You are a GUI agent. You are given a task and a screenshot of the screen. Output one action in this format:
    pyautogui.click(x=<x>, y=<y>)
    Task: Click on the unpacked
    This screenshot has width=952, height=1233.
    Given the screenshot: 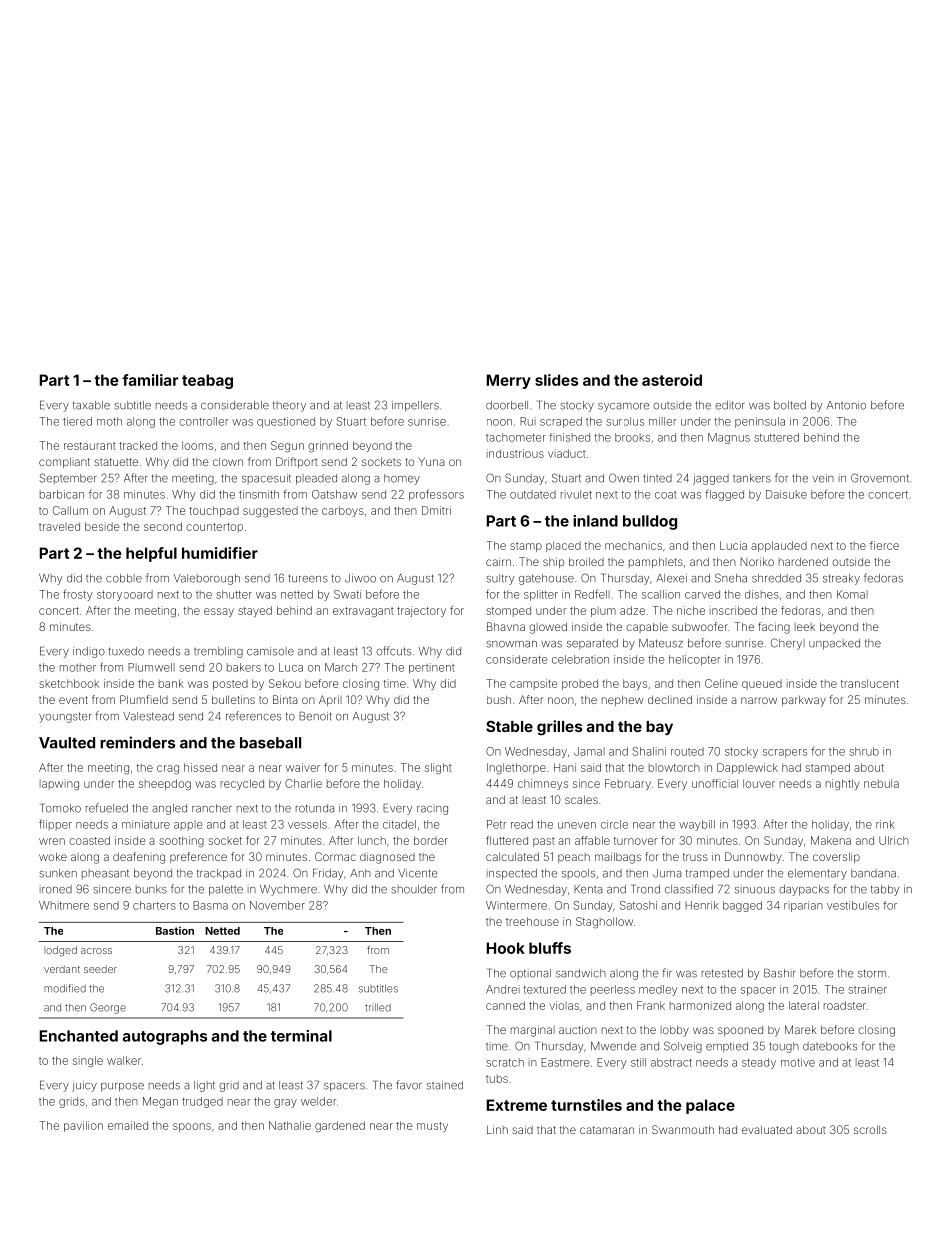 What is the action you would take?
    pyautogui.click(x=834, y=644)
